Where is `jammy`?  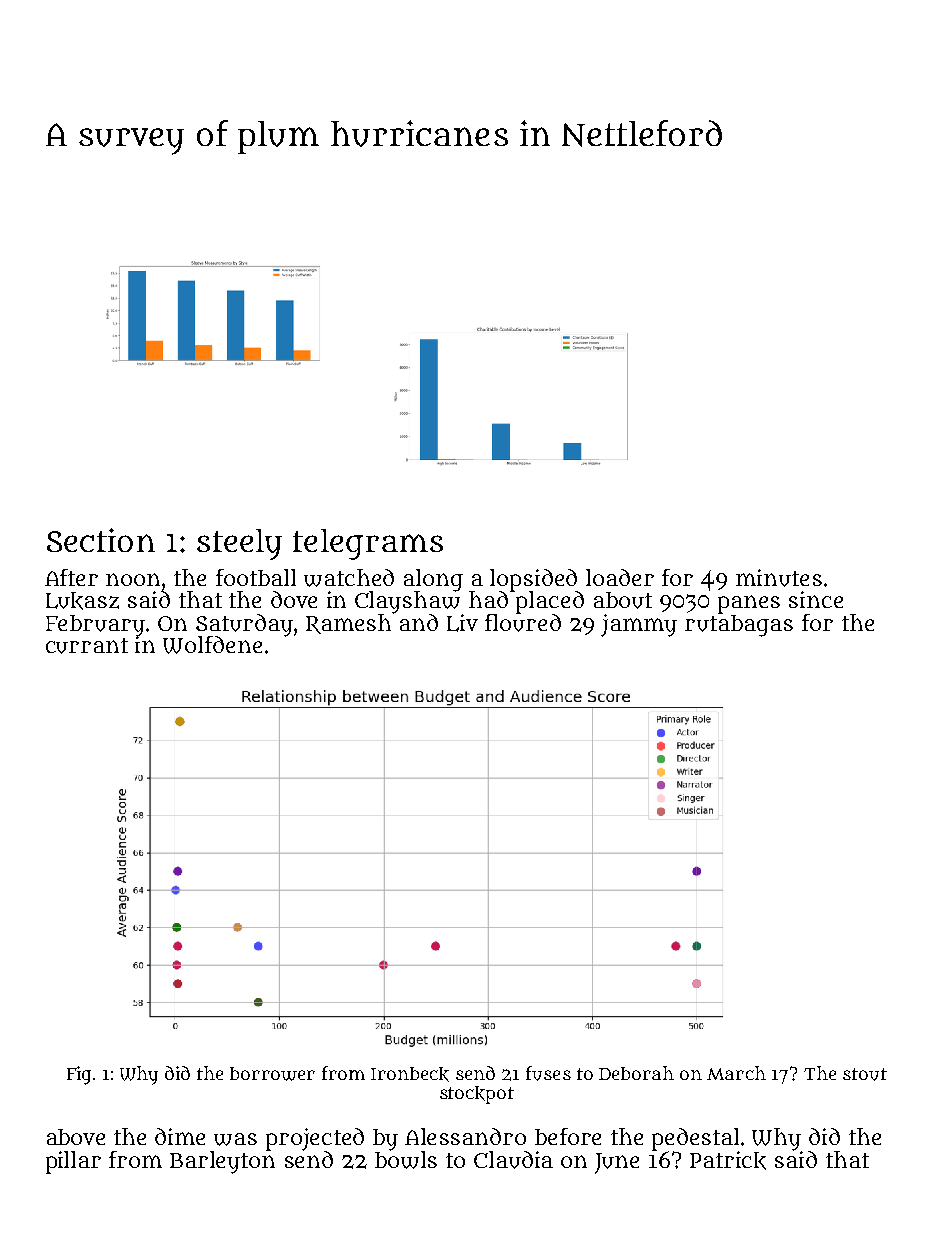 jammy is located at coordinates (639, 625).
